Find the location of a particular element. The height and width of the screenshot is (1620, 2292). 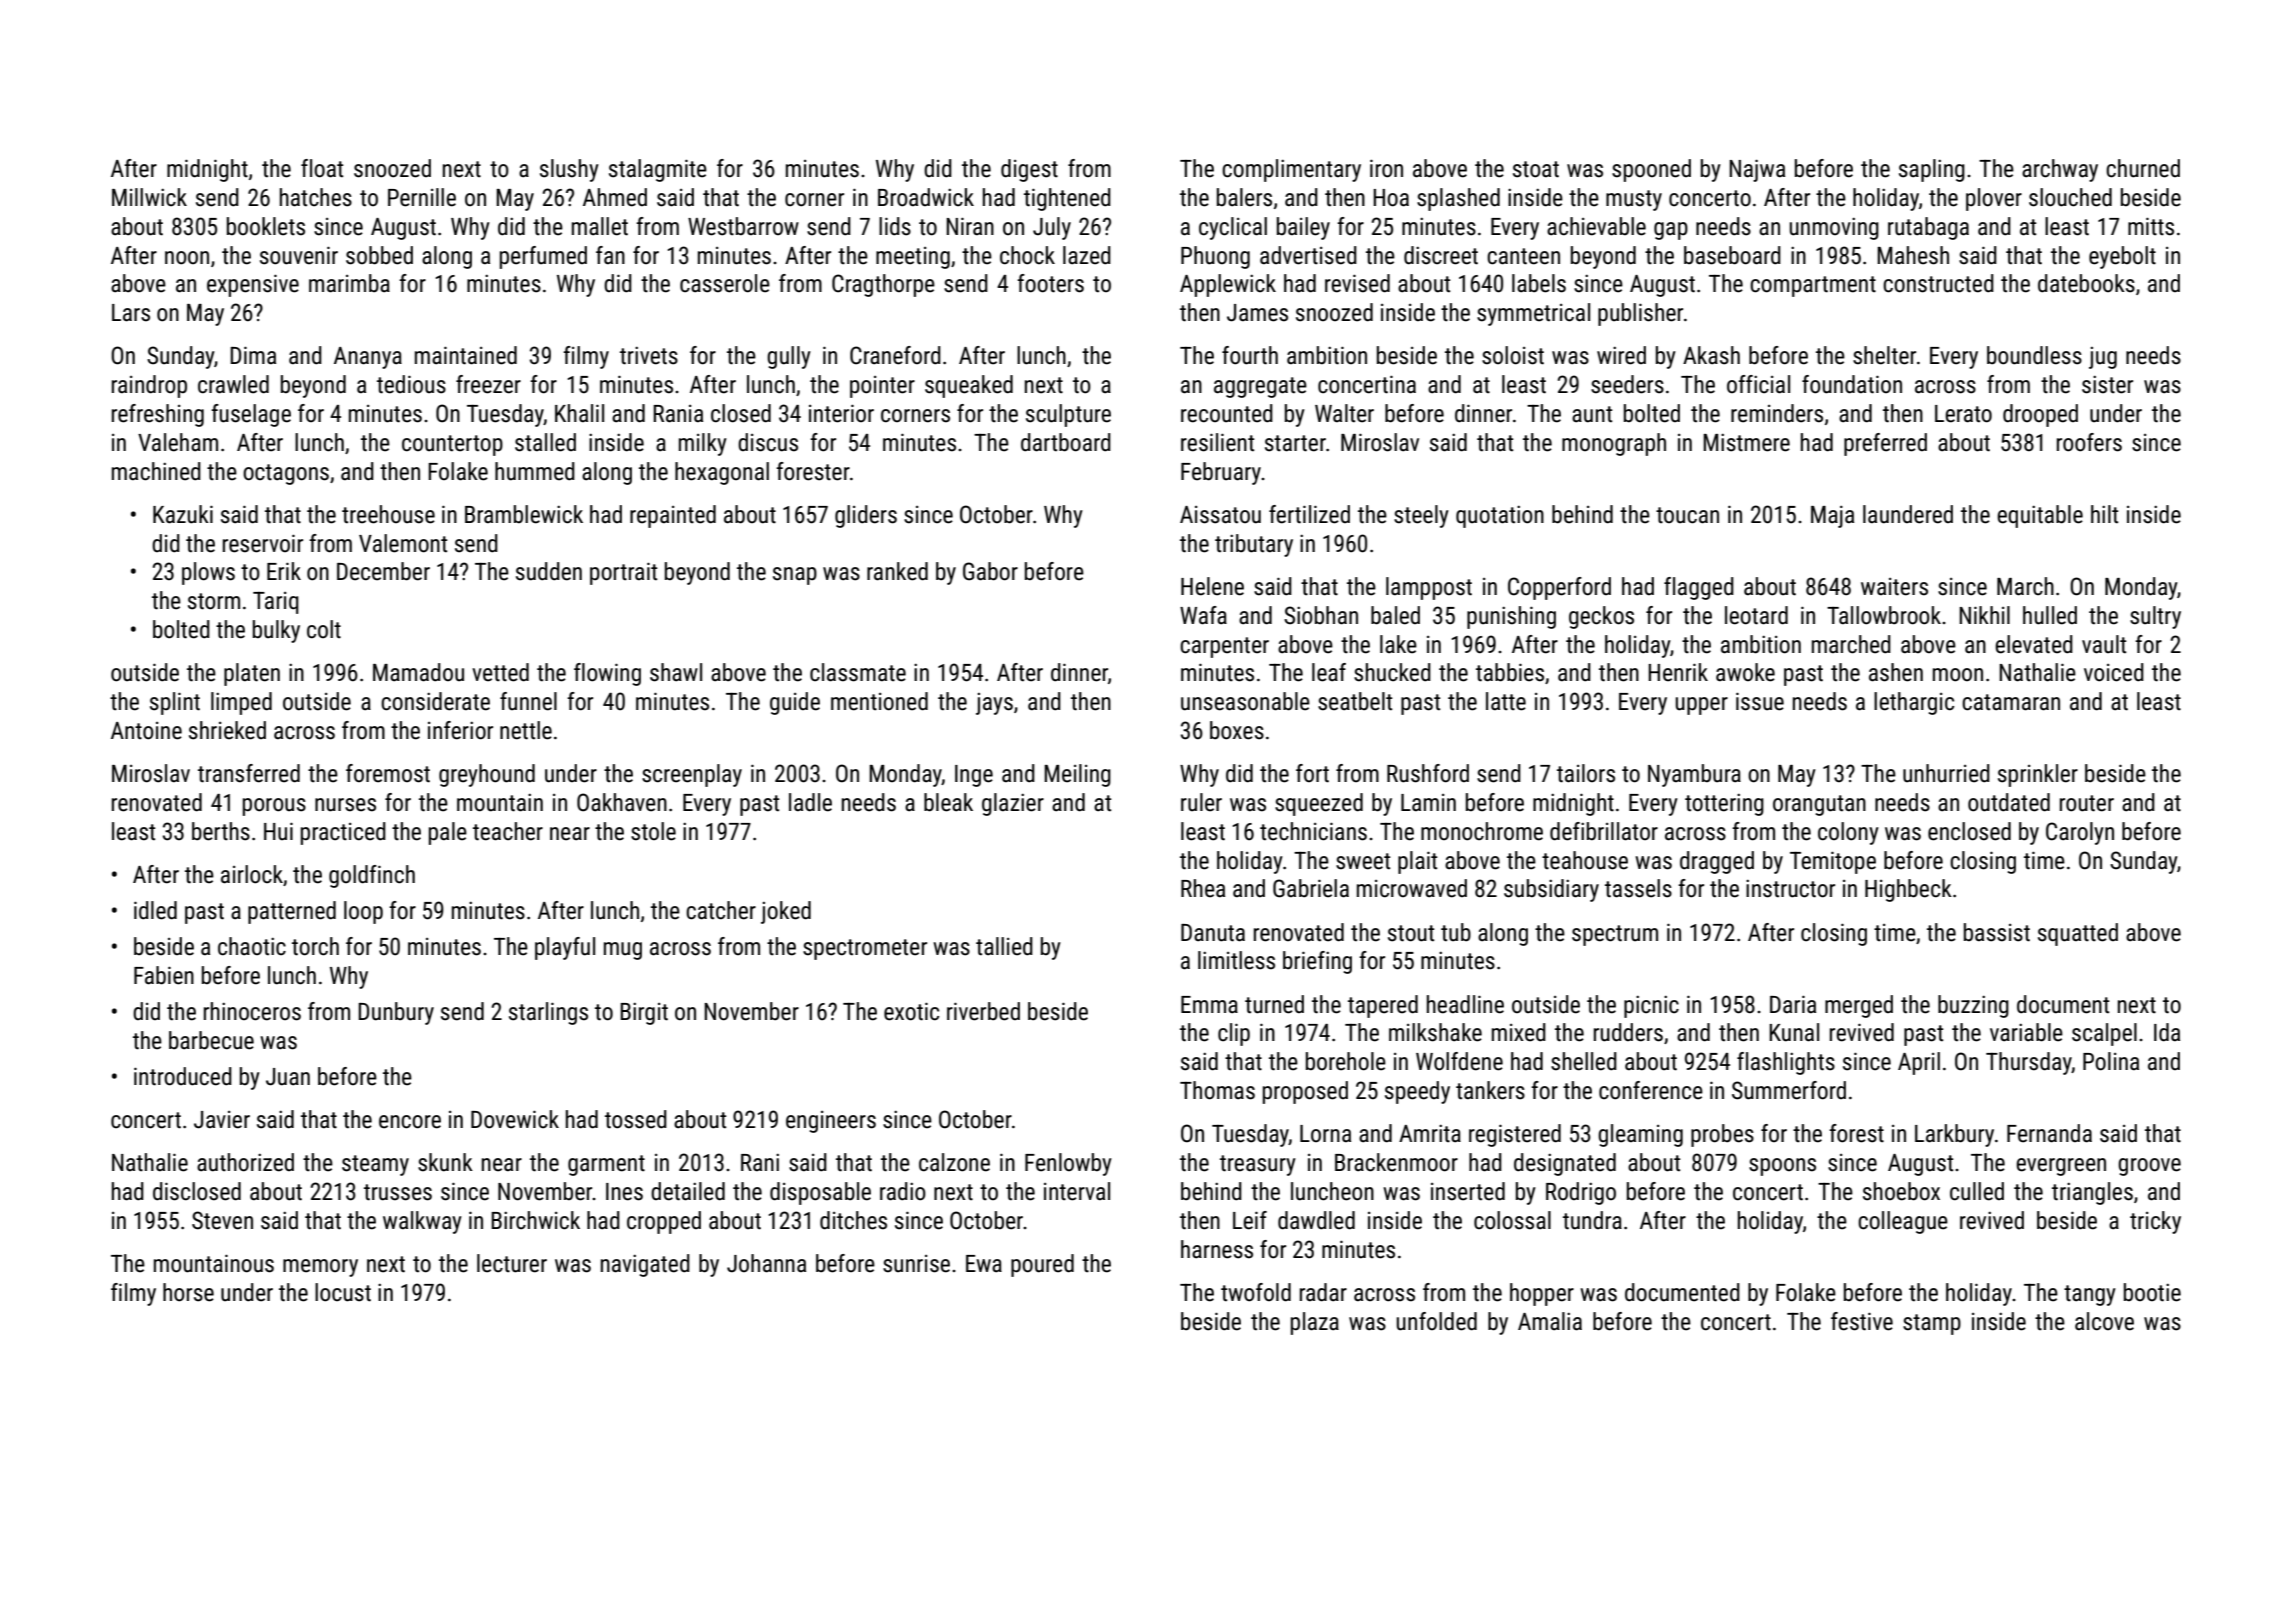

foundation is located at coordinates (1852, 384).
